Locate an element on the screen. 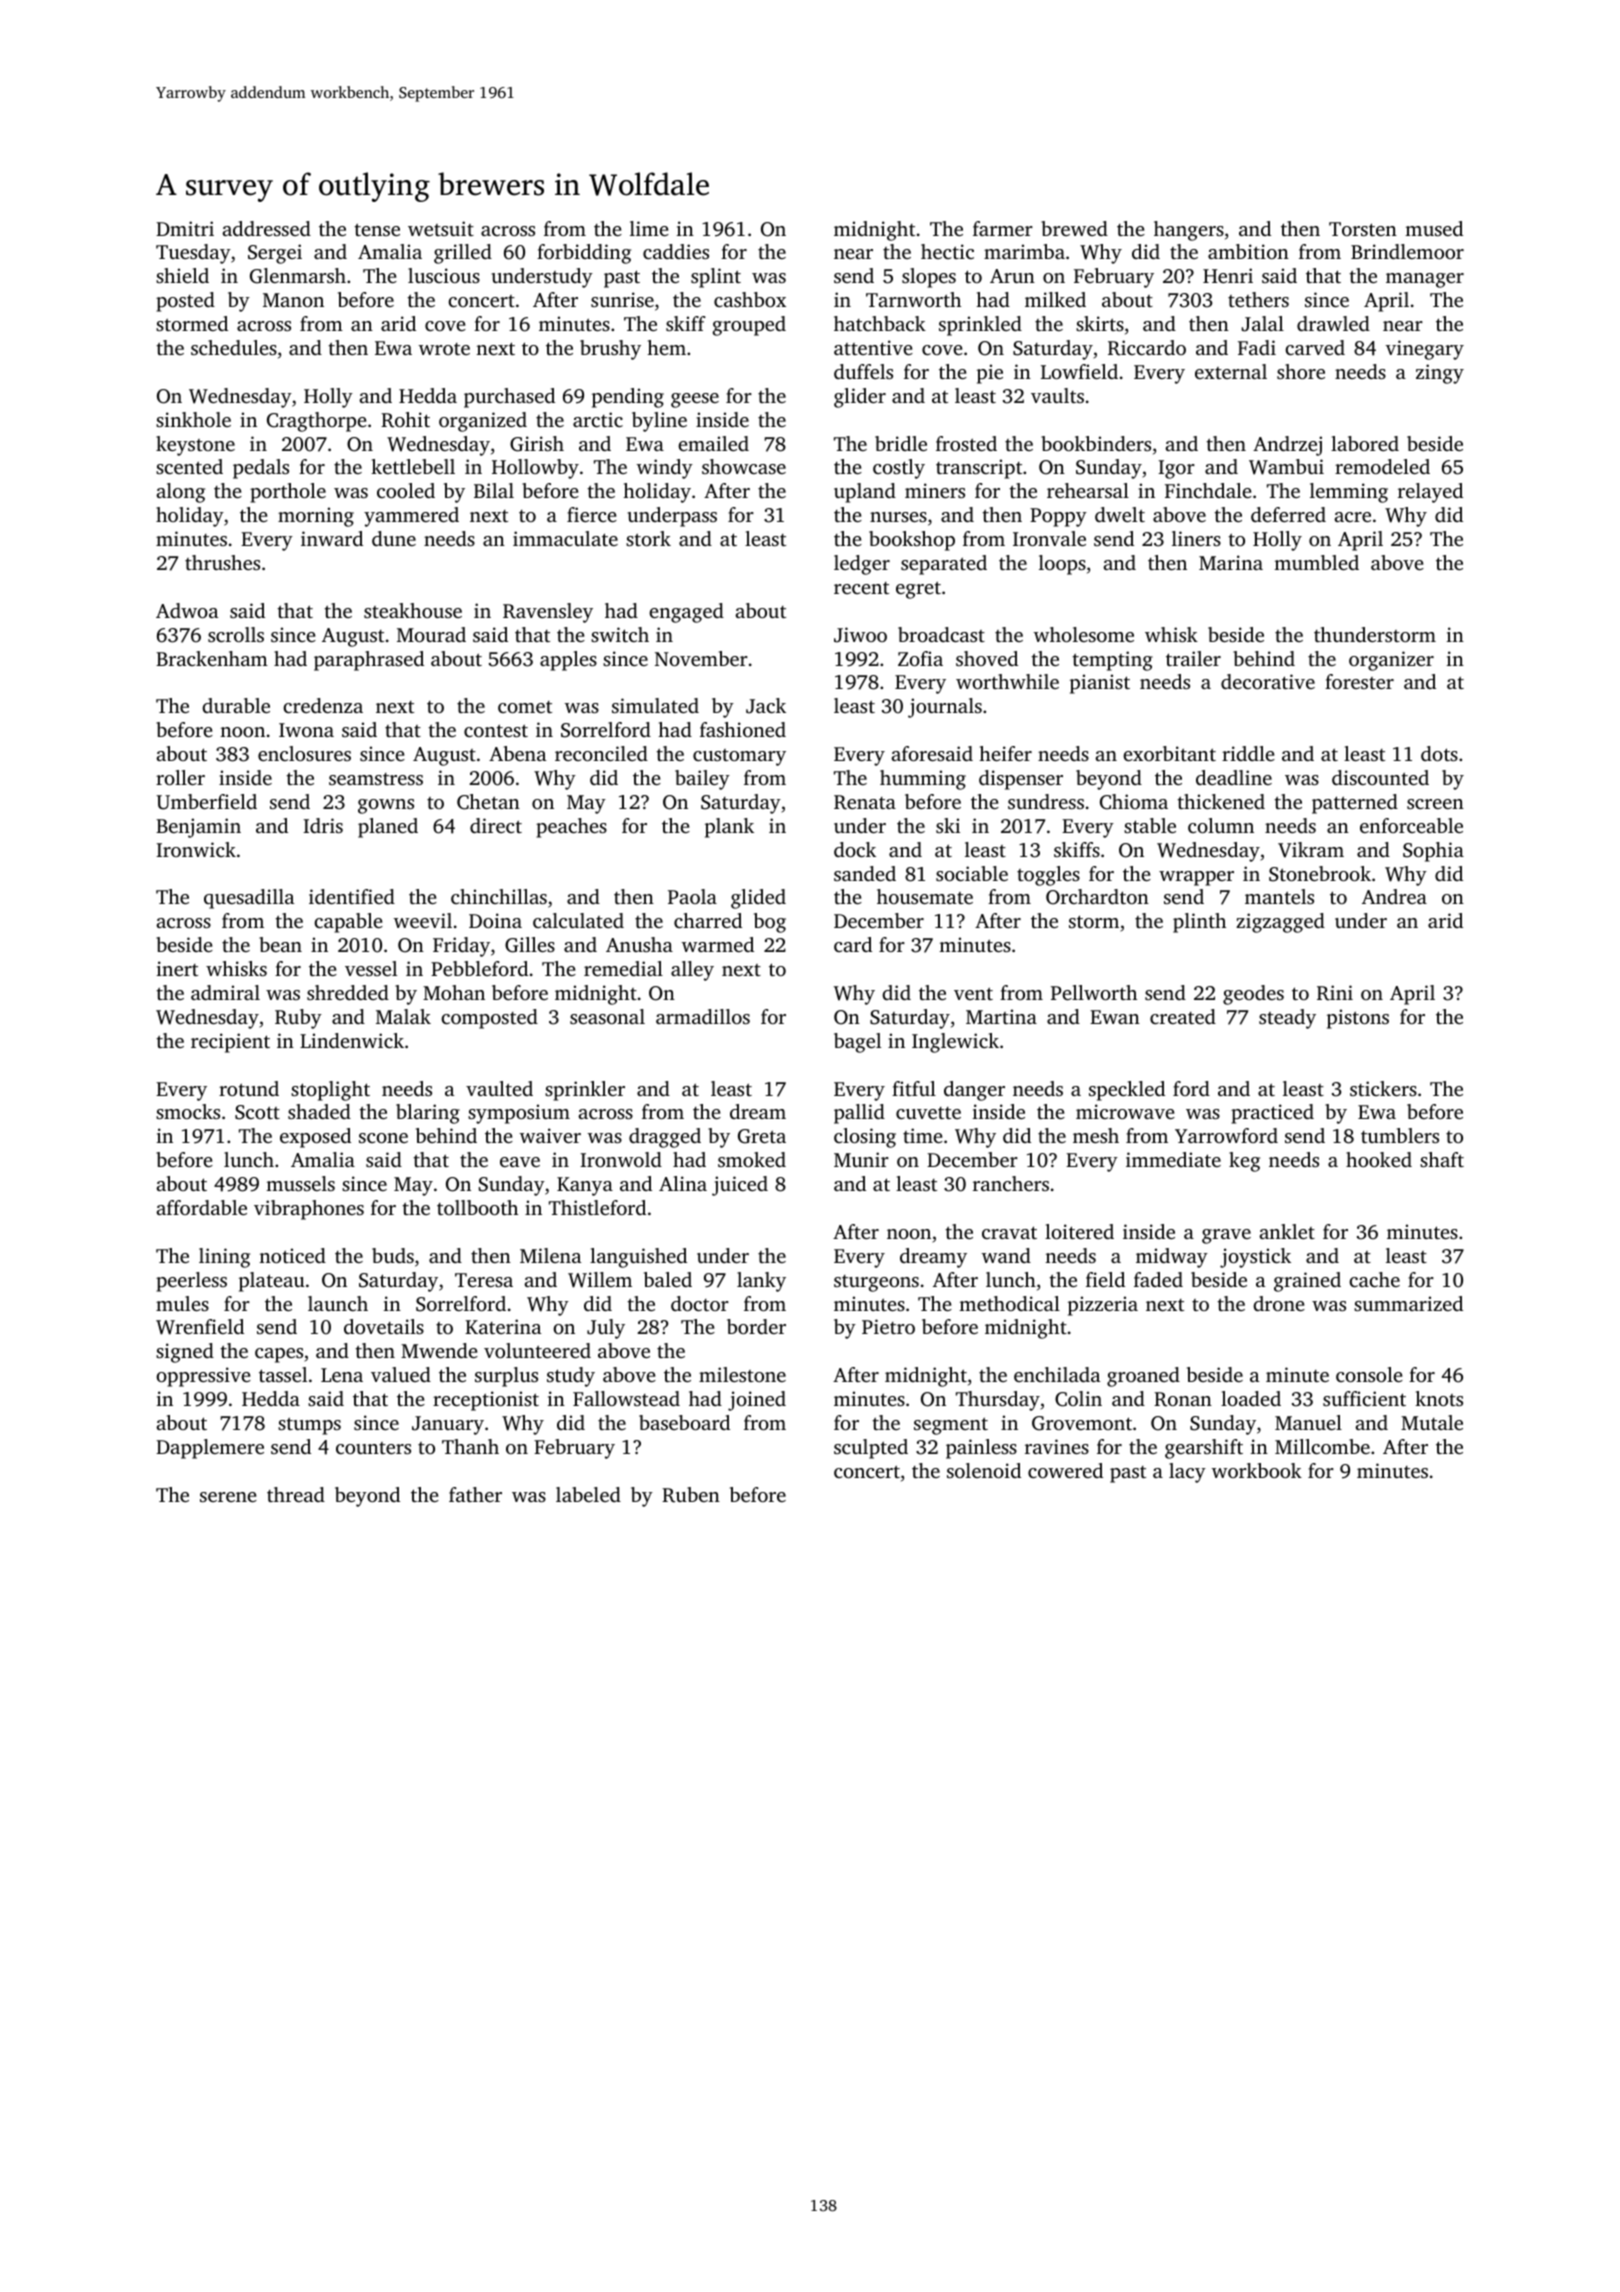 The height and width of the screenshot is (2292, 1620). Andrea is located at coordinates (1394, 896).
